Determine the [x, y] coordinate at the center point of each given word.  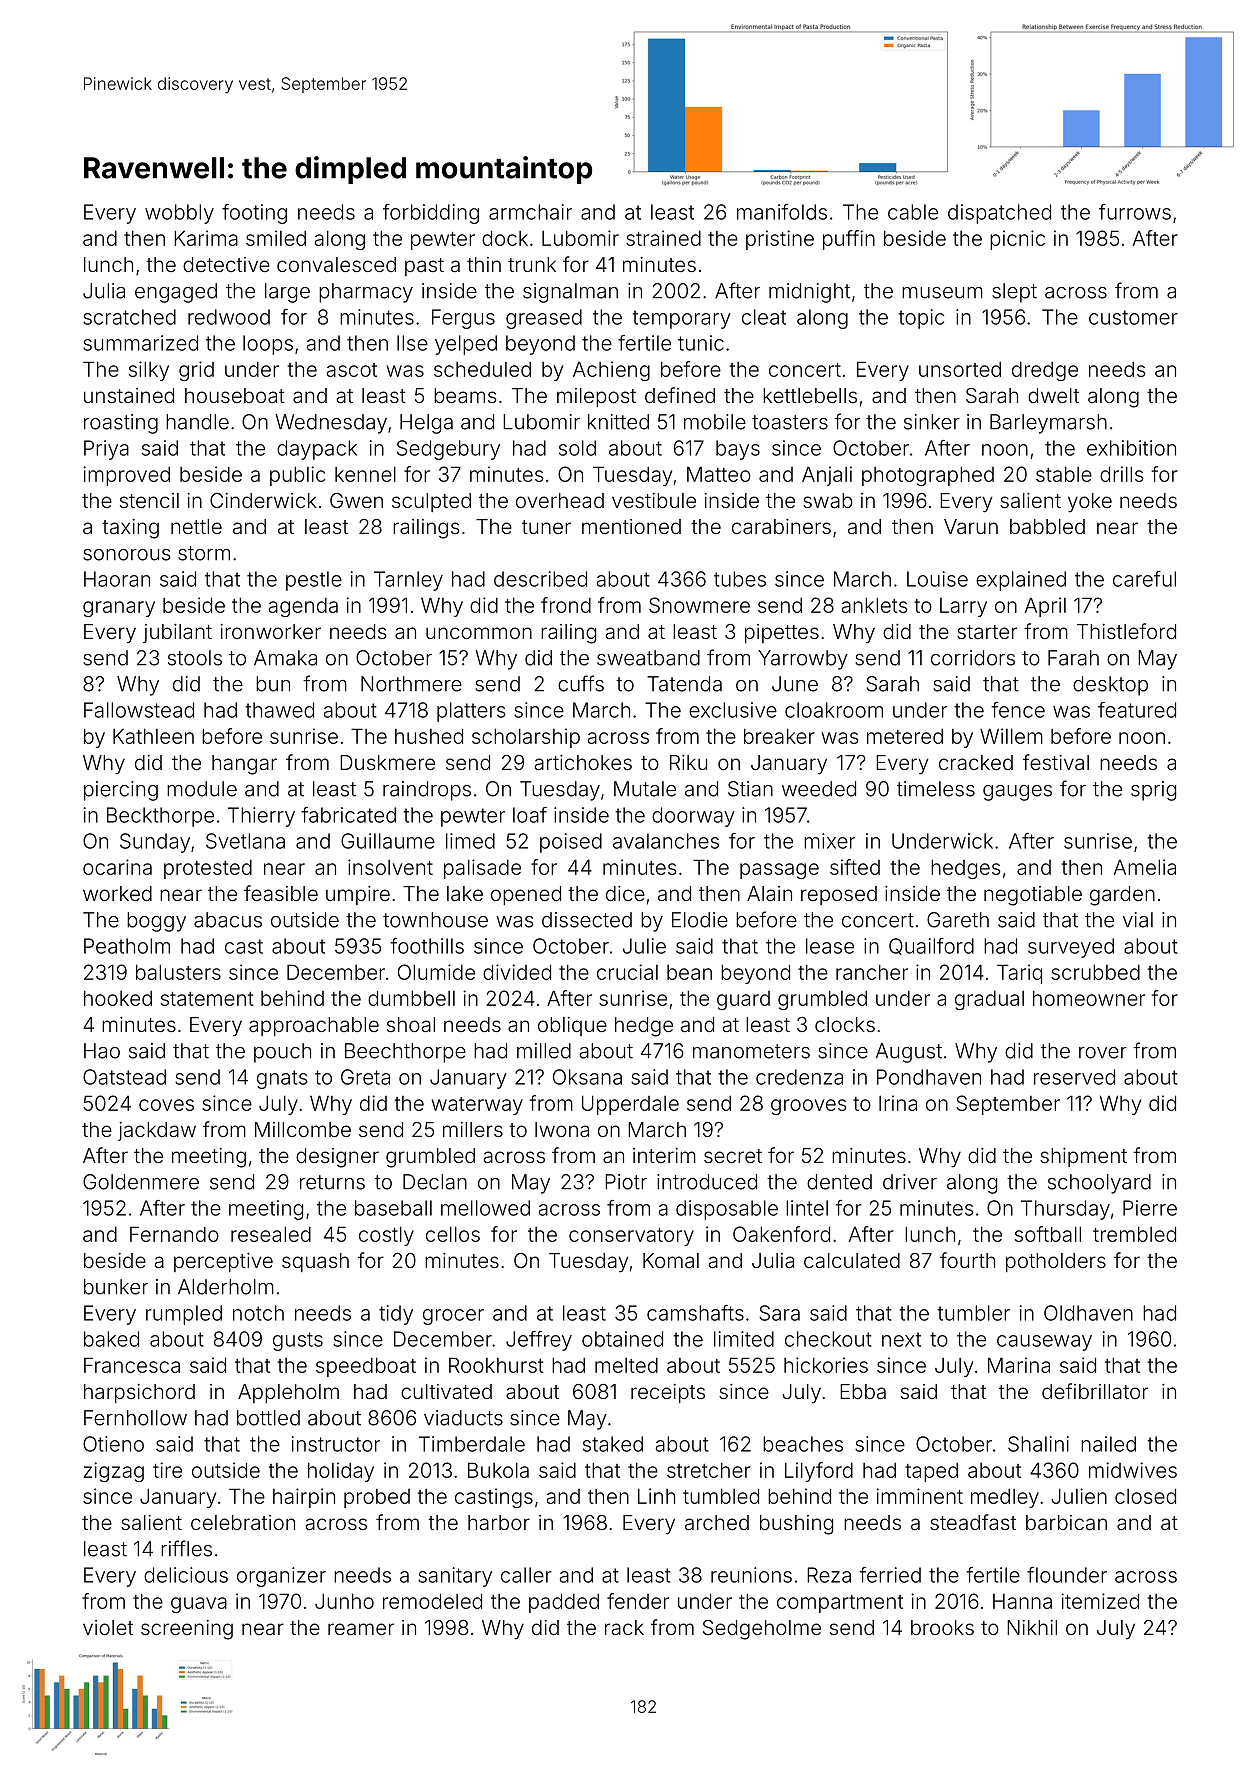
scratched [129, 317]
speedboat [366, 1367]
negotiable [1033, 896]
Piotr [626, 1182]
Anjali [827, 476]
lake [465, 893]
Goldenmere [141, 1182]
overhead [560, 500]
